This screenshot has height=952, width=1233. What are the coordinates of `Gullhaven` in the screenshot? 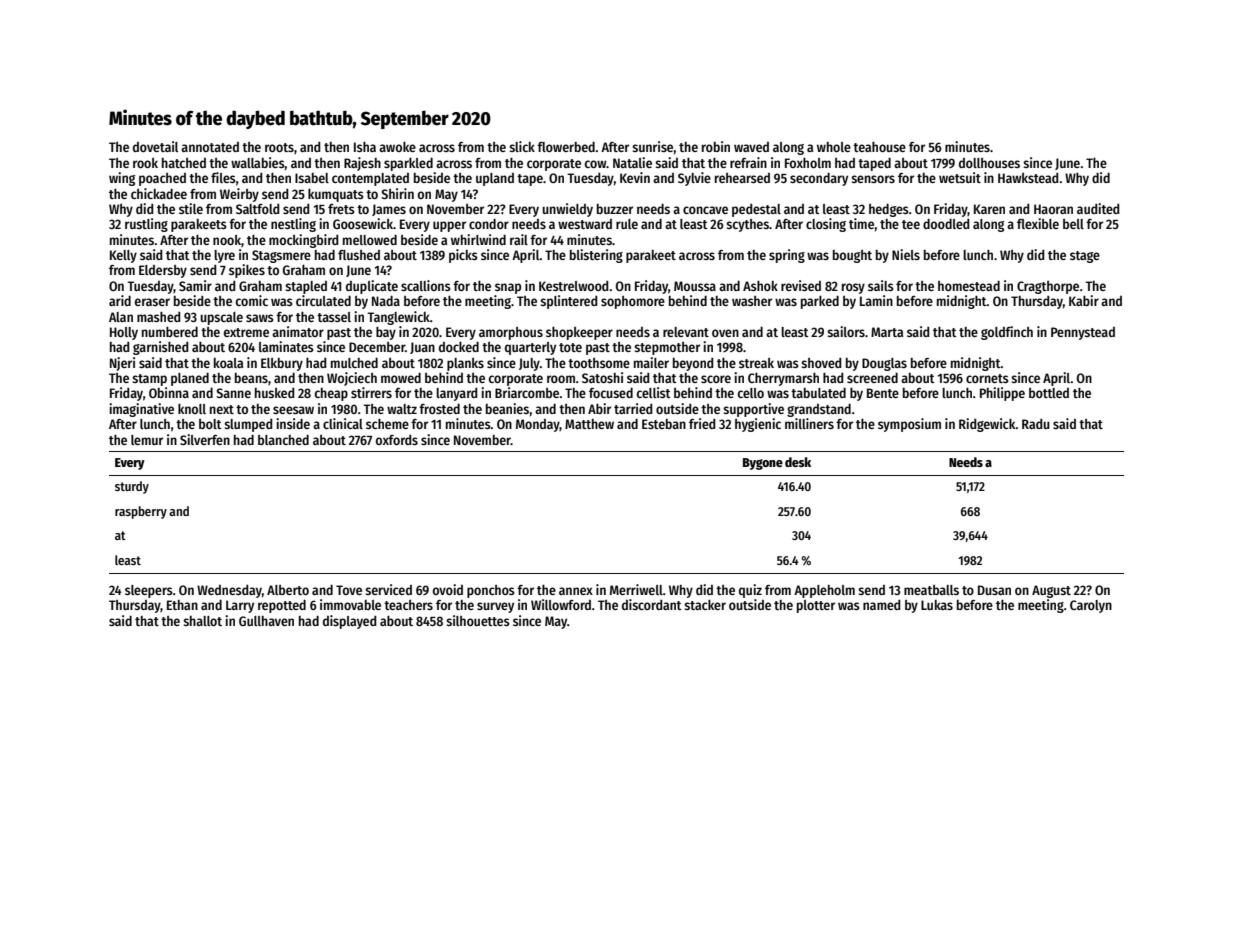 It's located at (266, 621).
